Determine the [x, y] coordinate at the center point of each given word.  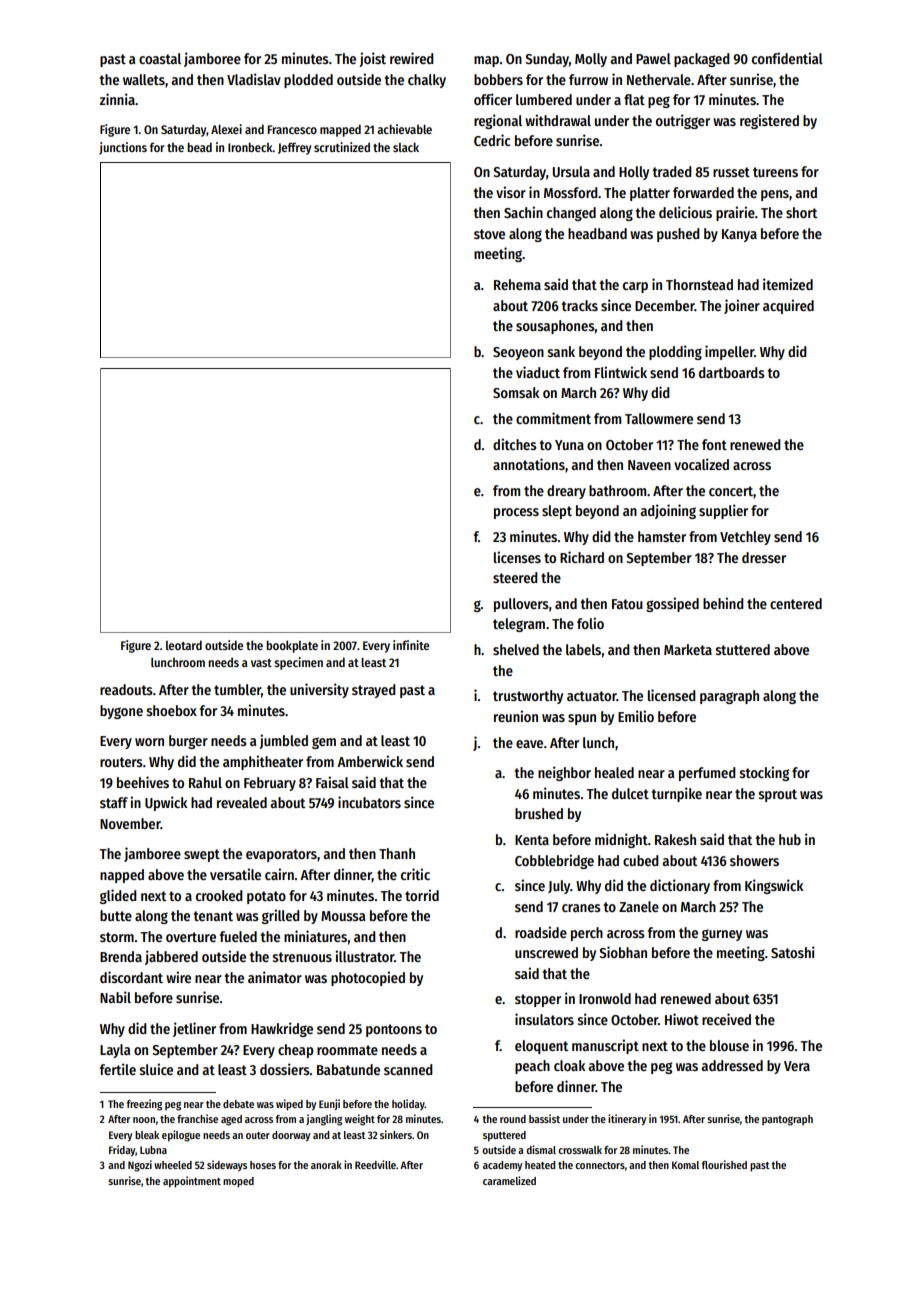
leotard [184, 645]
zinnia [117, 99]
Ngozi [140, 1166]
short [801, 212]
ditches [515, 444]
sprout [778, 795]
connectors [600, 1165]
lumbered [544, 99]
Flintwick [621, 372]
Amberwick [370, 761]
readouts [126, 689]
